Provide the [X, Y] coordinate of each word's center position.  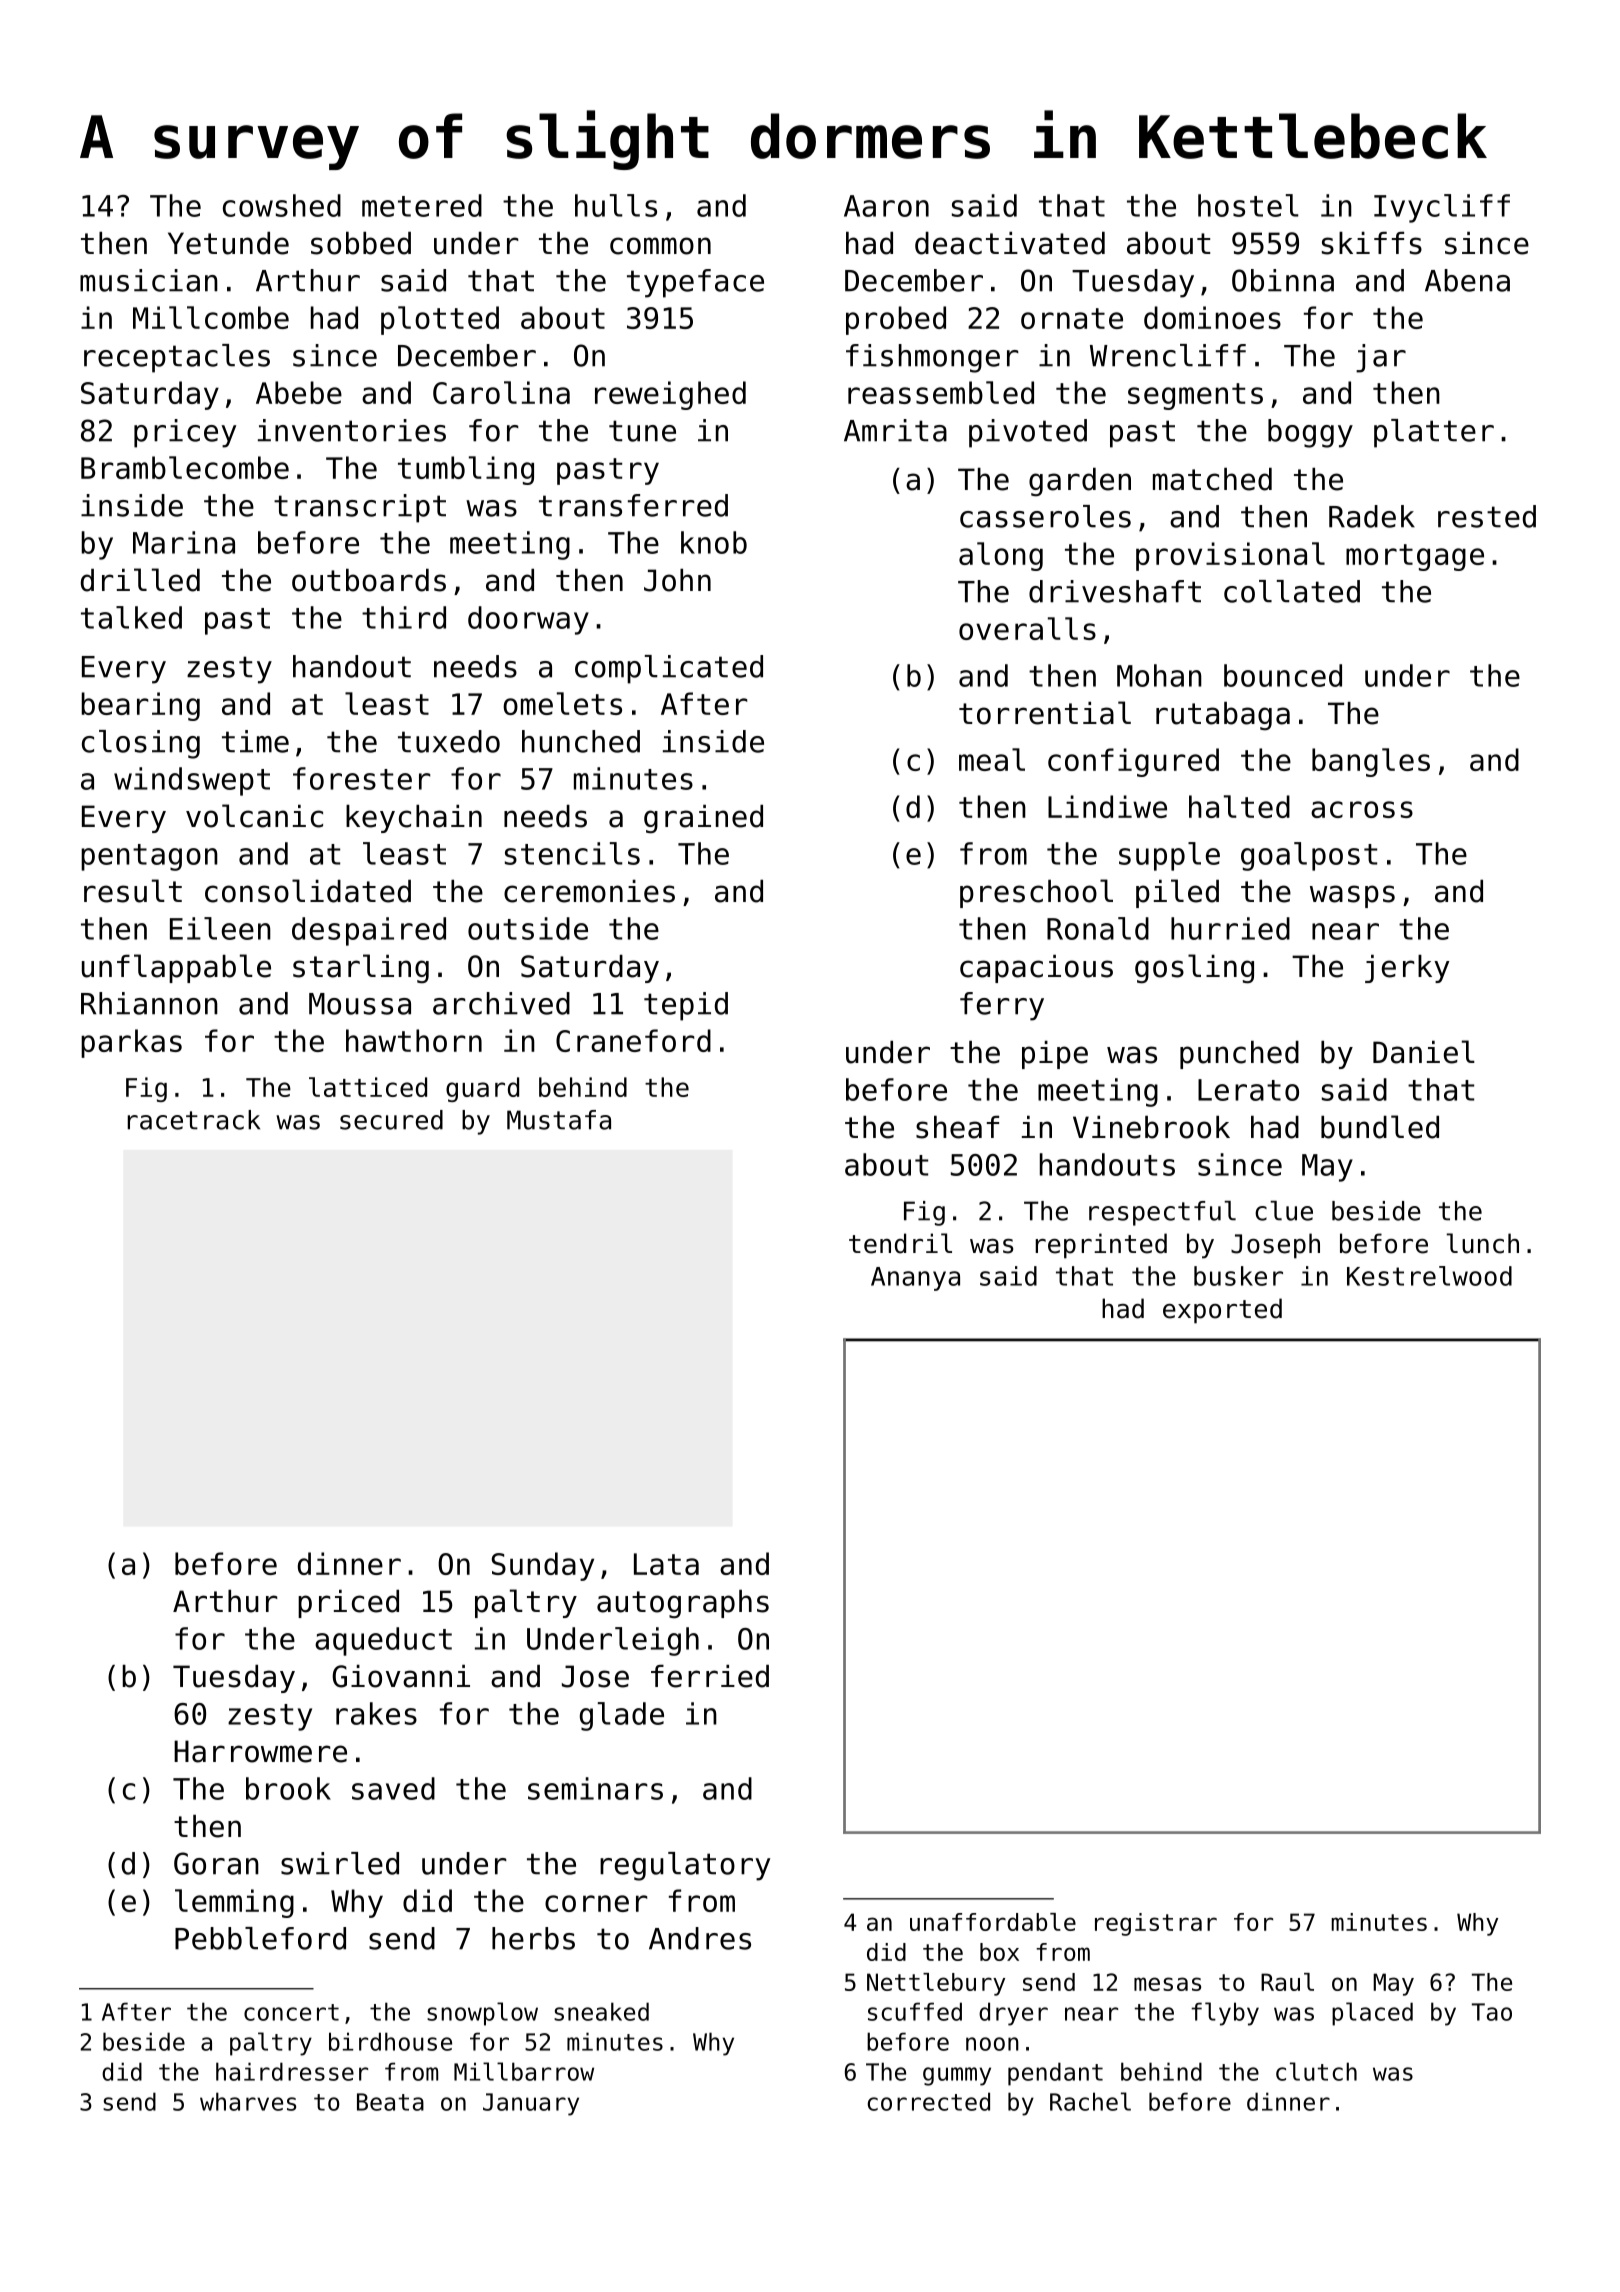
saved [393, 1788]
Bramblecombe [185, 467]
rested [1487, 516]
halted [1239, 806]
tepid [686, 1006]
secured [391, 1120]
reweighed [670, 395]
